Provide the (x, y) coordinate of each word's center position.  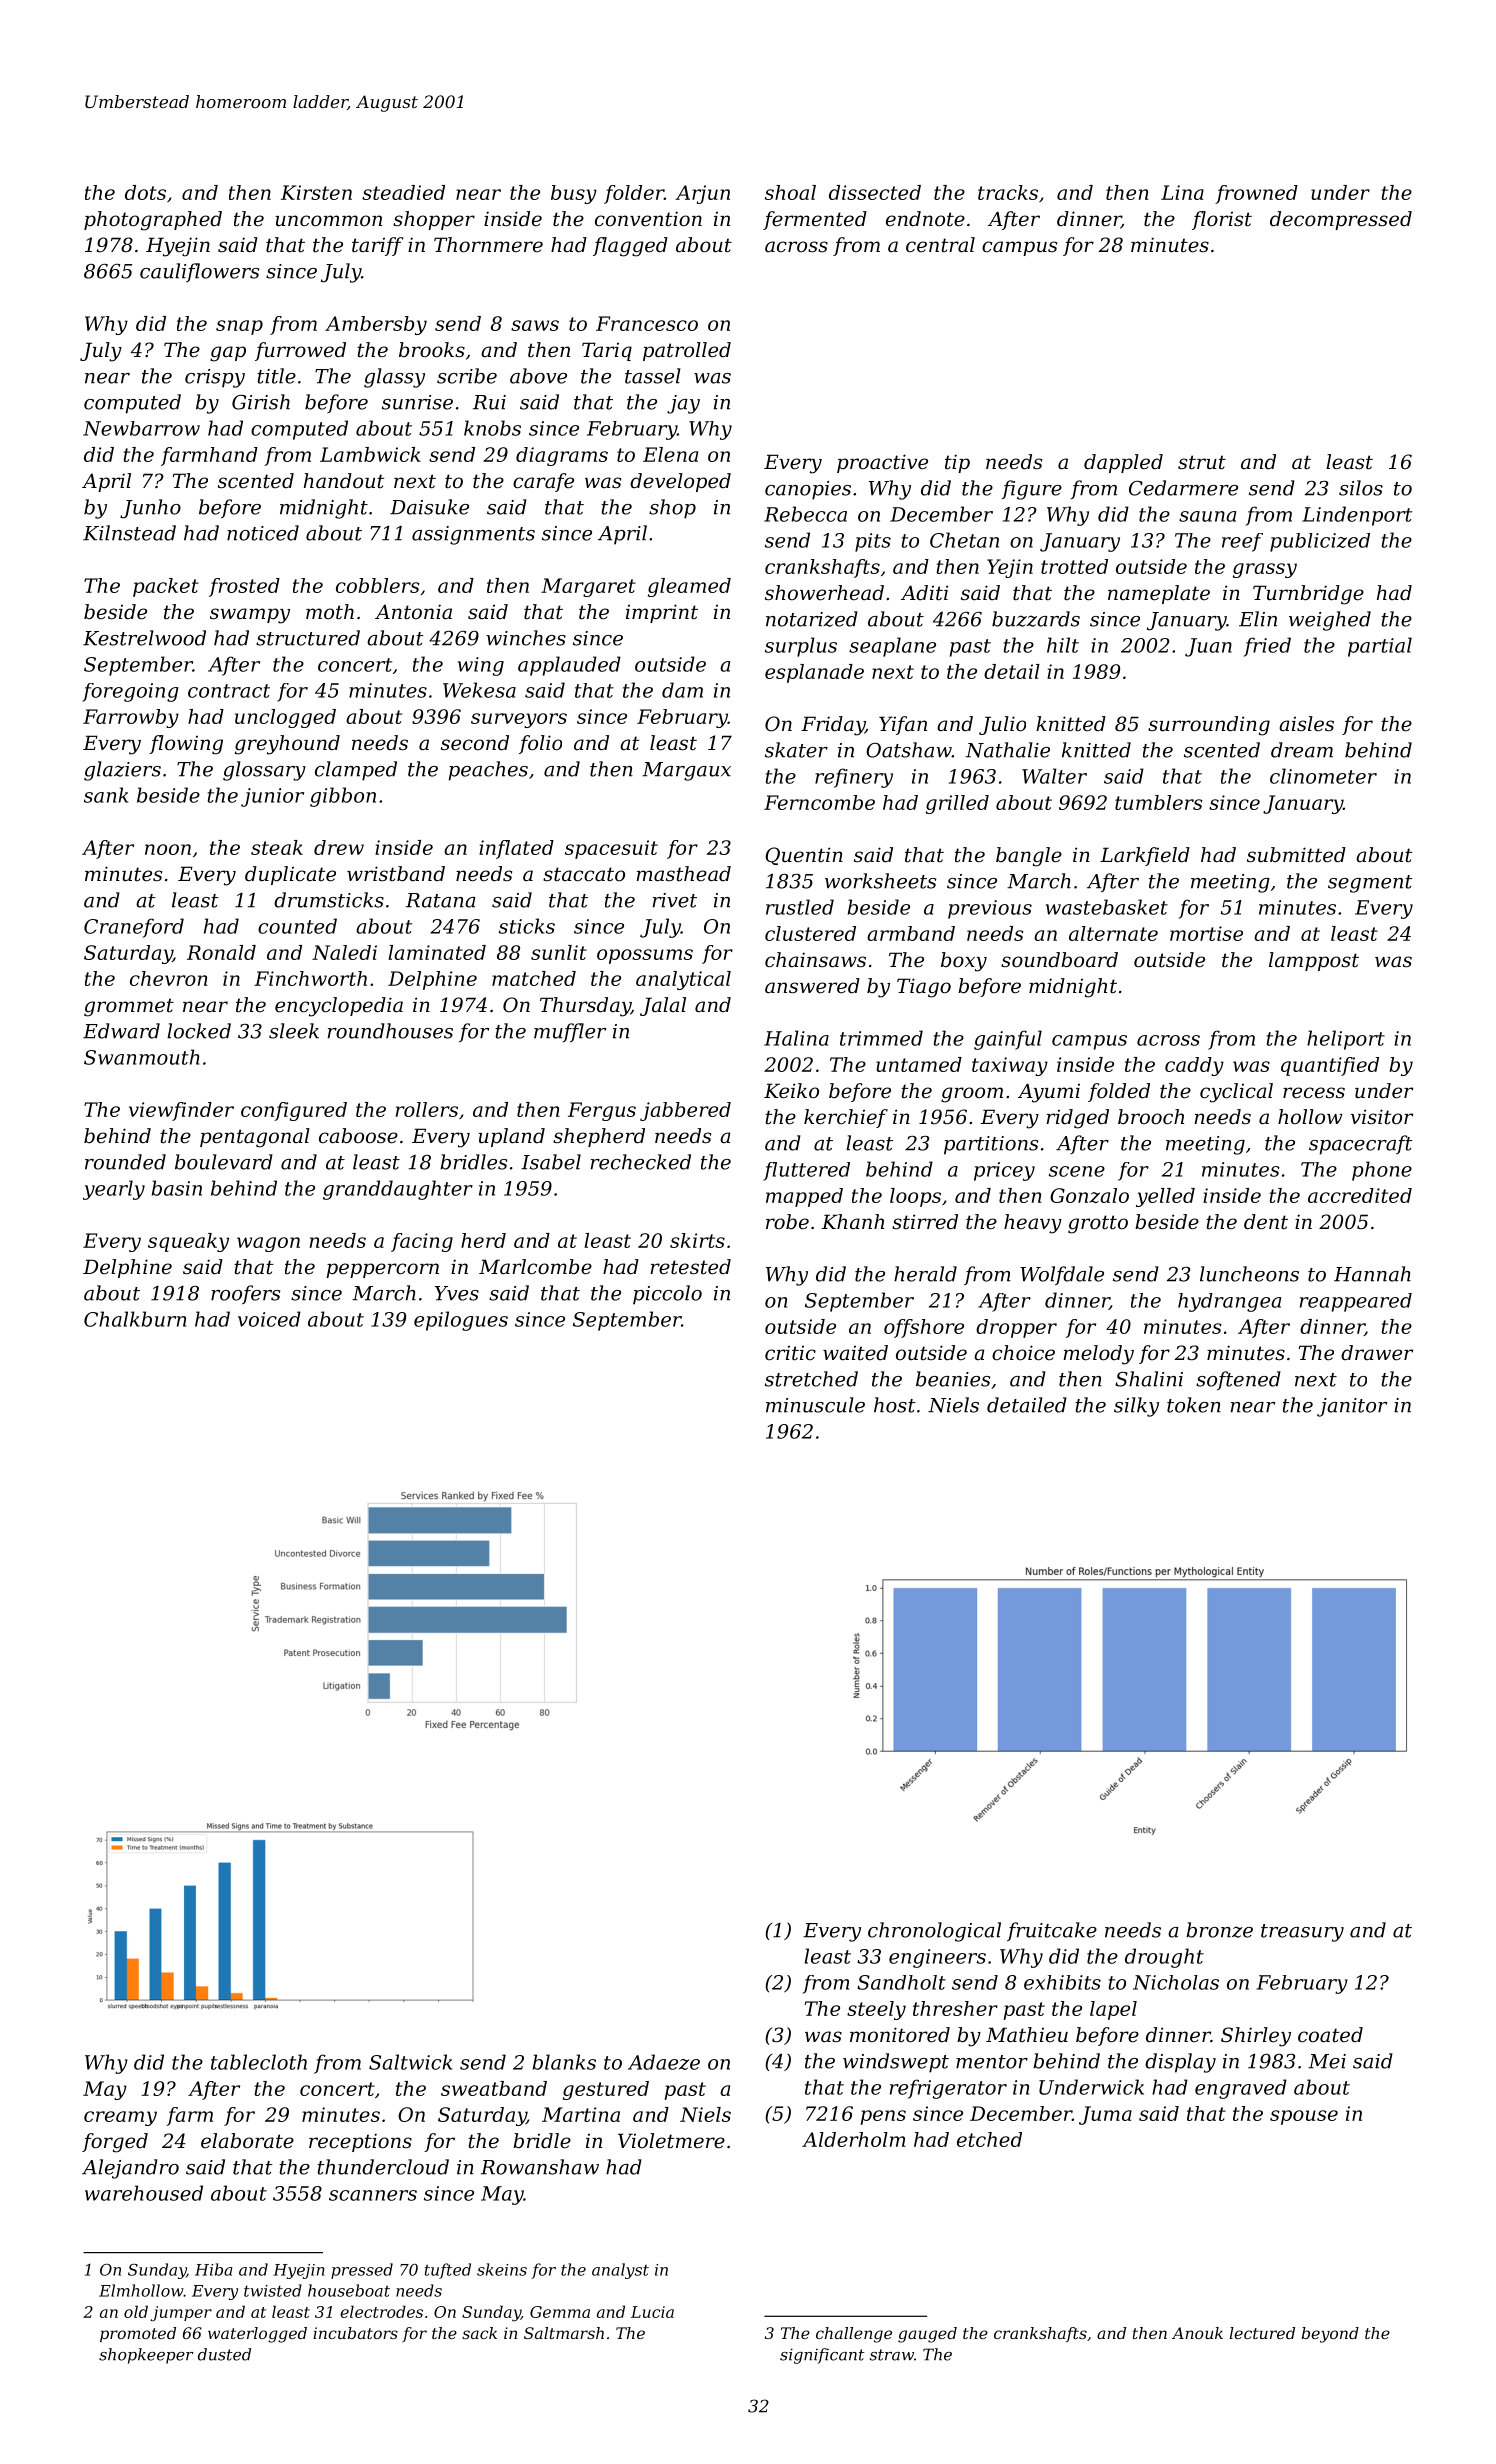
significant (822, 2356)
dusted (224, 2354)
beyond (1330, 2335)
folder (634, 194)
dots (145, 192)
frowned (1256, 194)
